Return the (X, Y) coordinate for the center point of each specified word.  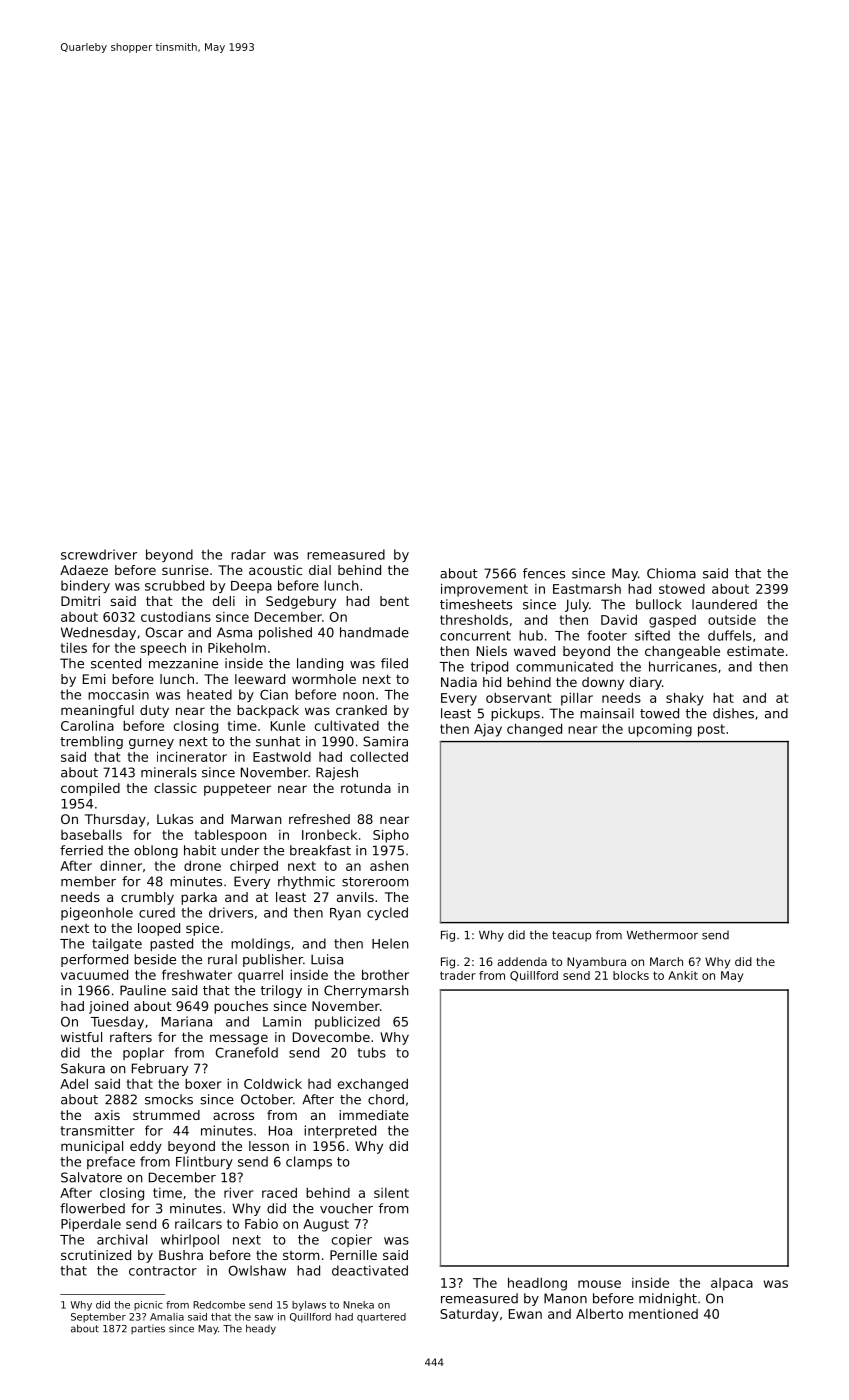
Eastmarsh (587, 589)
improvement (484, 590)
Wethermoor (662, 935)
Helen (390, 943)
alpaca (732, 1284)
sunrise (185, 570)
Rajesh (337, 773)
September (98, 1318)
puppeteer (237, 790)
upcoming (660, 730)
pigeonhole (97, 913)
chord (386, 1099)
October (267, 1099)
